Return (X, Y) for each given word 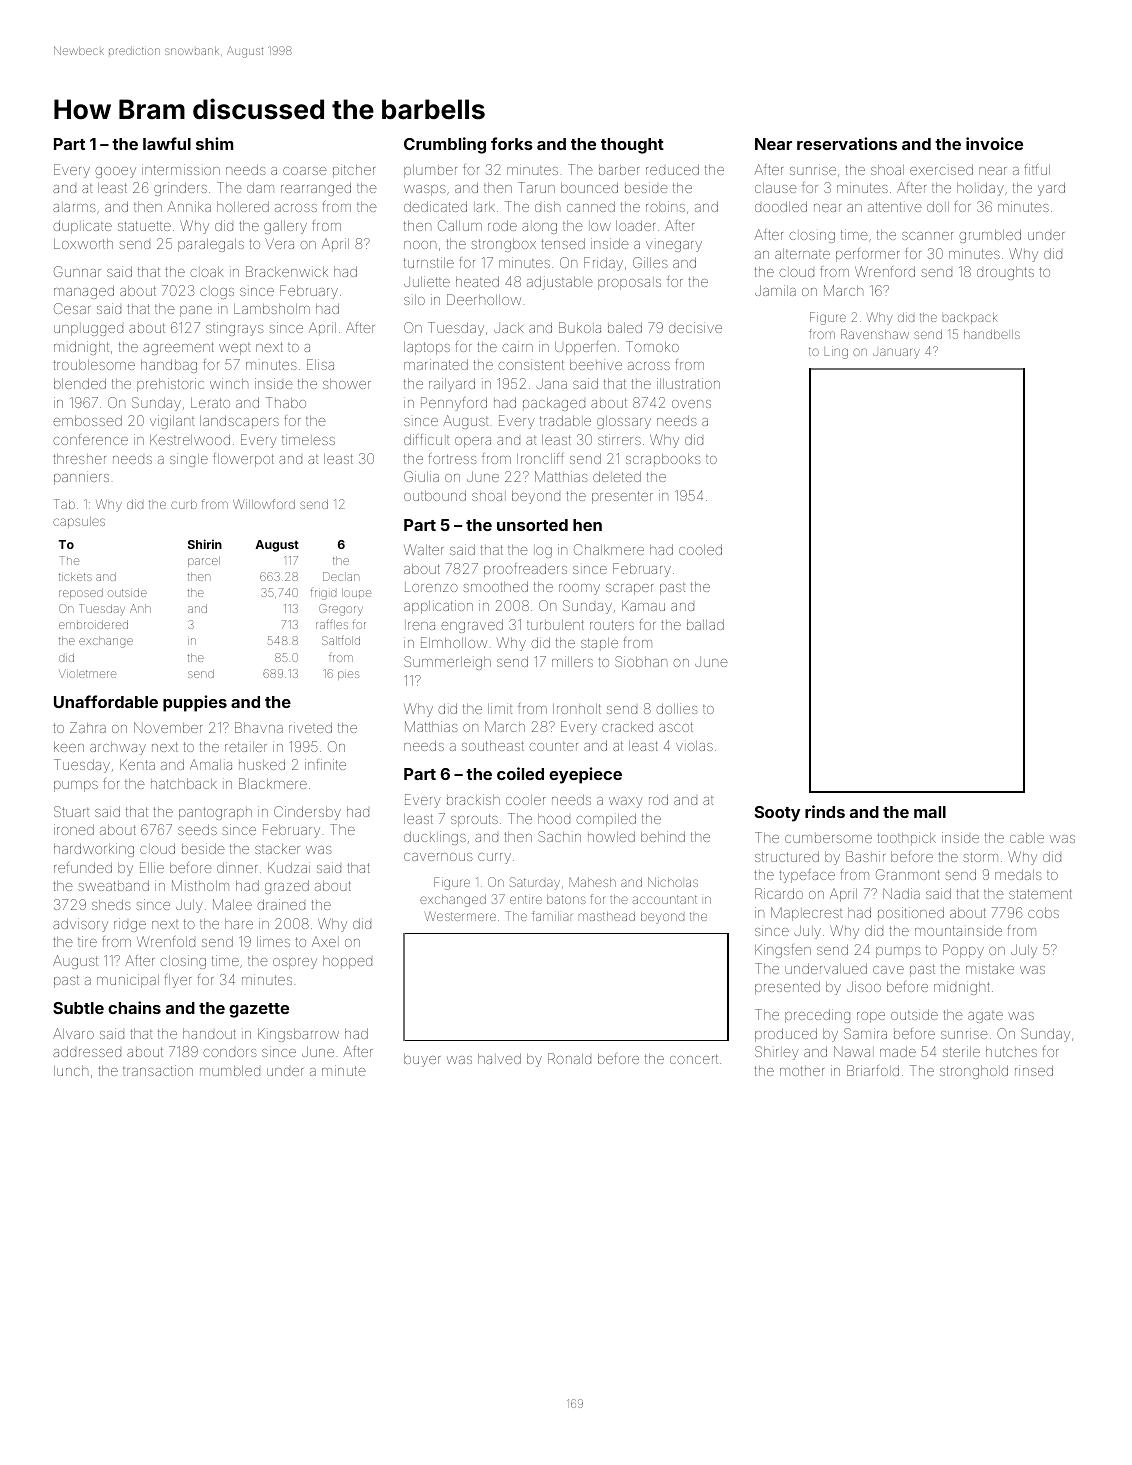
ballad (705, 624)
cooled (700, 549)
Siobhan (641, 661)
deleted (617, 476)
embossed (87, 420)
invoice (994, 143)
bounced (589, 187)
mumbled (230, 1071)
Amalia (211, 764)
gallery (285, 227)
